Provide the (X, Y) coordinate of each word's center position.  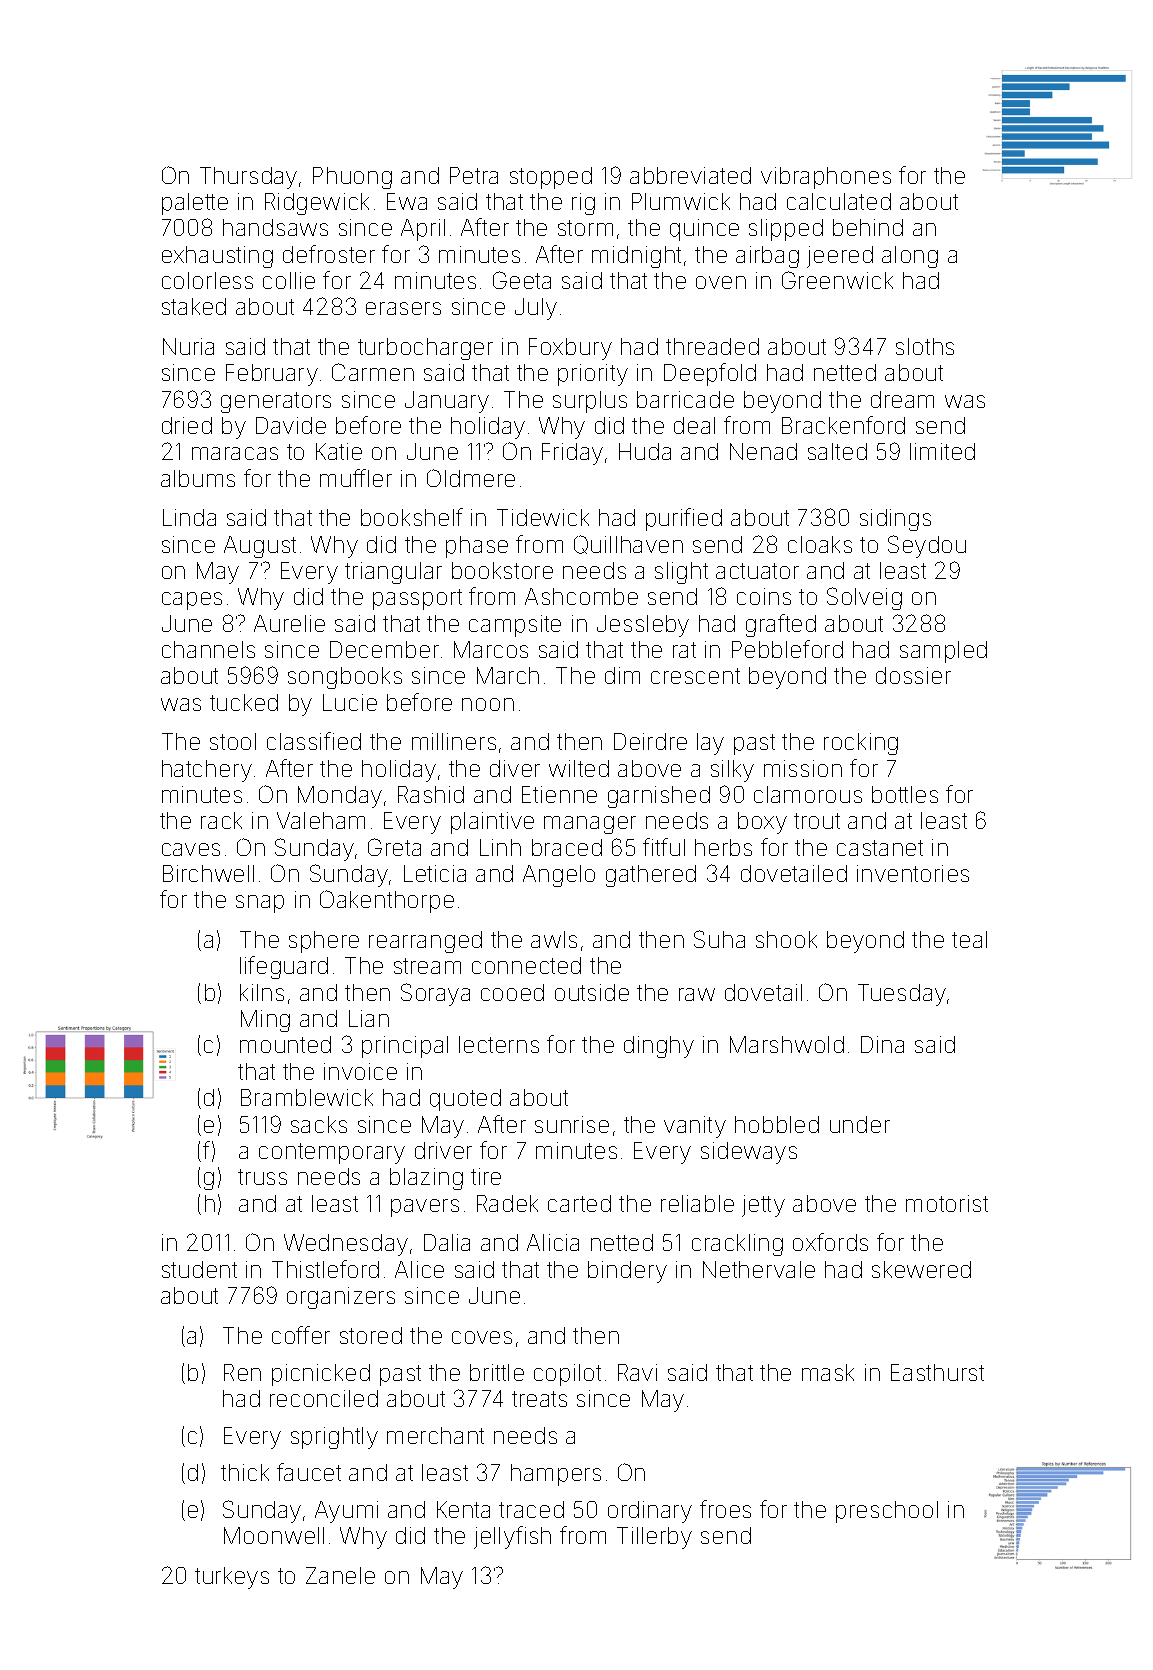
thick (245, 1472)
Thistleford (325, 1269)
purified (684, 519)
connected (526, 965)
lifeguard (284, 967)
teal (969, 939)
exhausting (217, 257)
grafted (781, 625)
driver (443, 1150)
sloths (925, 346)
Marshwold (787, 1044)
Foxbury (570, 349)
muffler (356, 478)
